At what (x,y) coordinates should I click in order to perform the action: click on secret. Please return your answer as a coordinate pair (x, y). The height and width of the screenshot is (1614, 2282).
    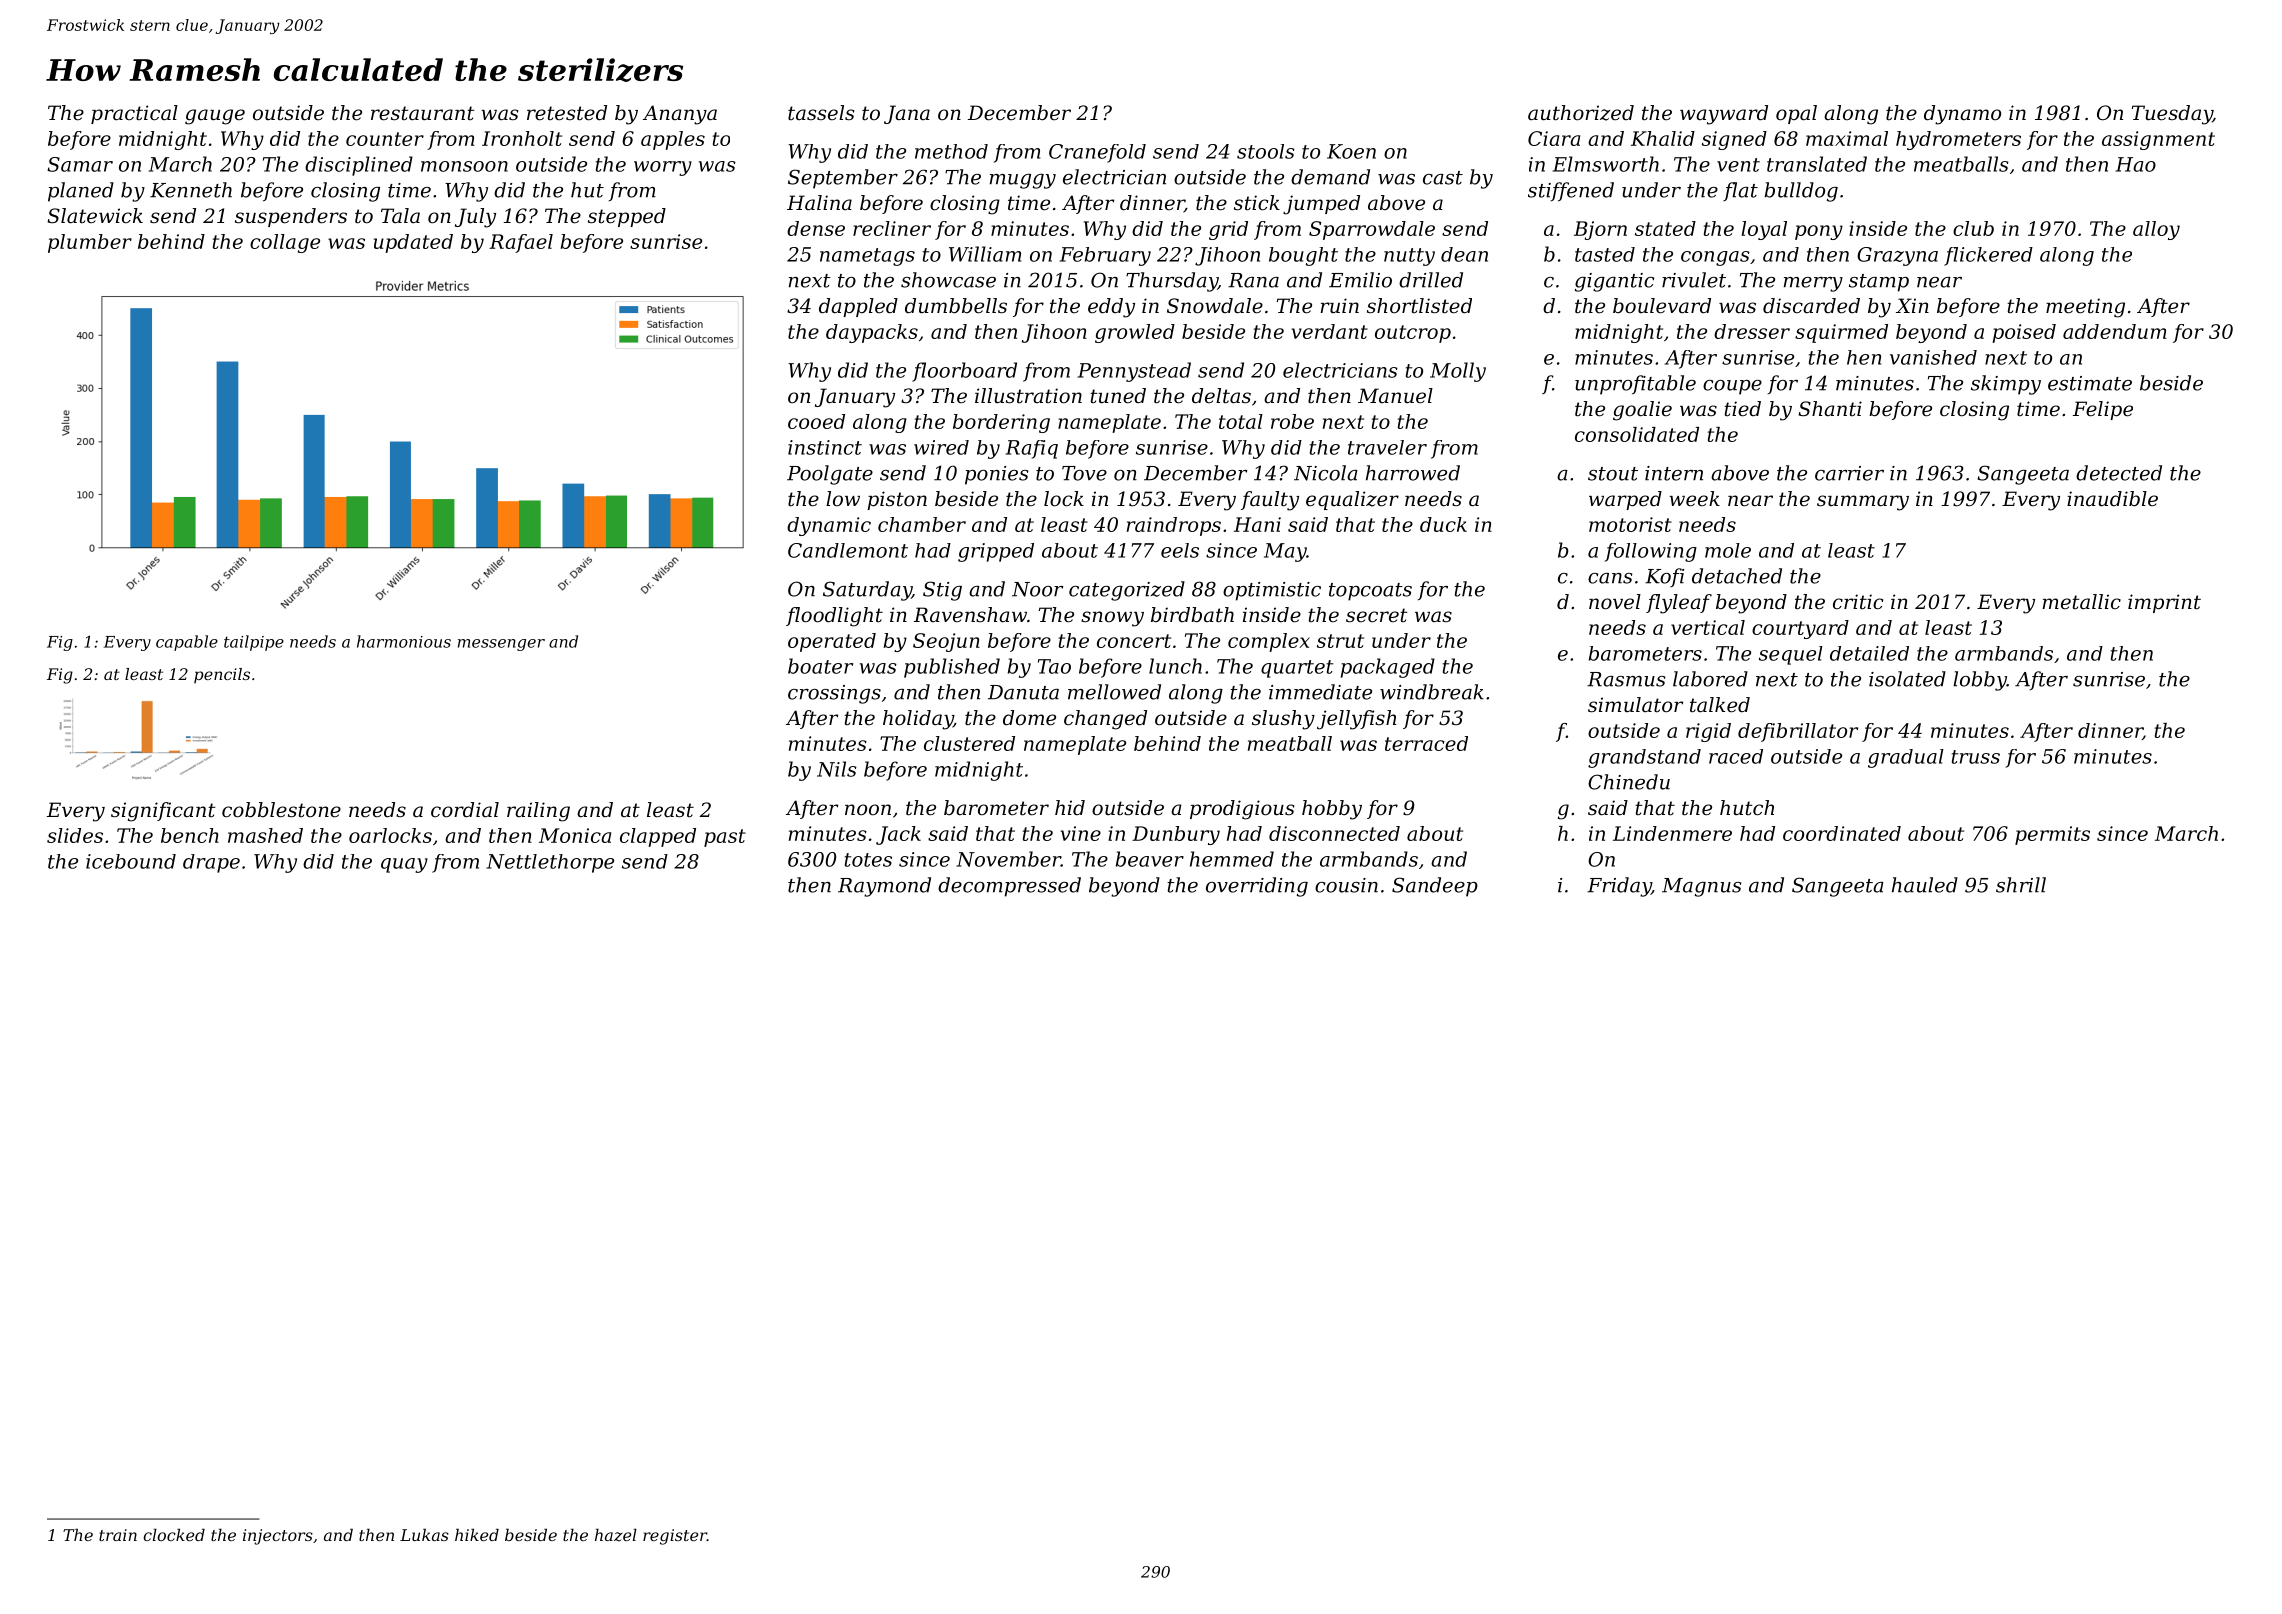
    Looking at the image, I should click on (1376, 615).
